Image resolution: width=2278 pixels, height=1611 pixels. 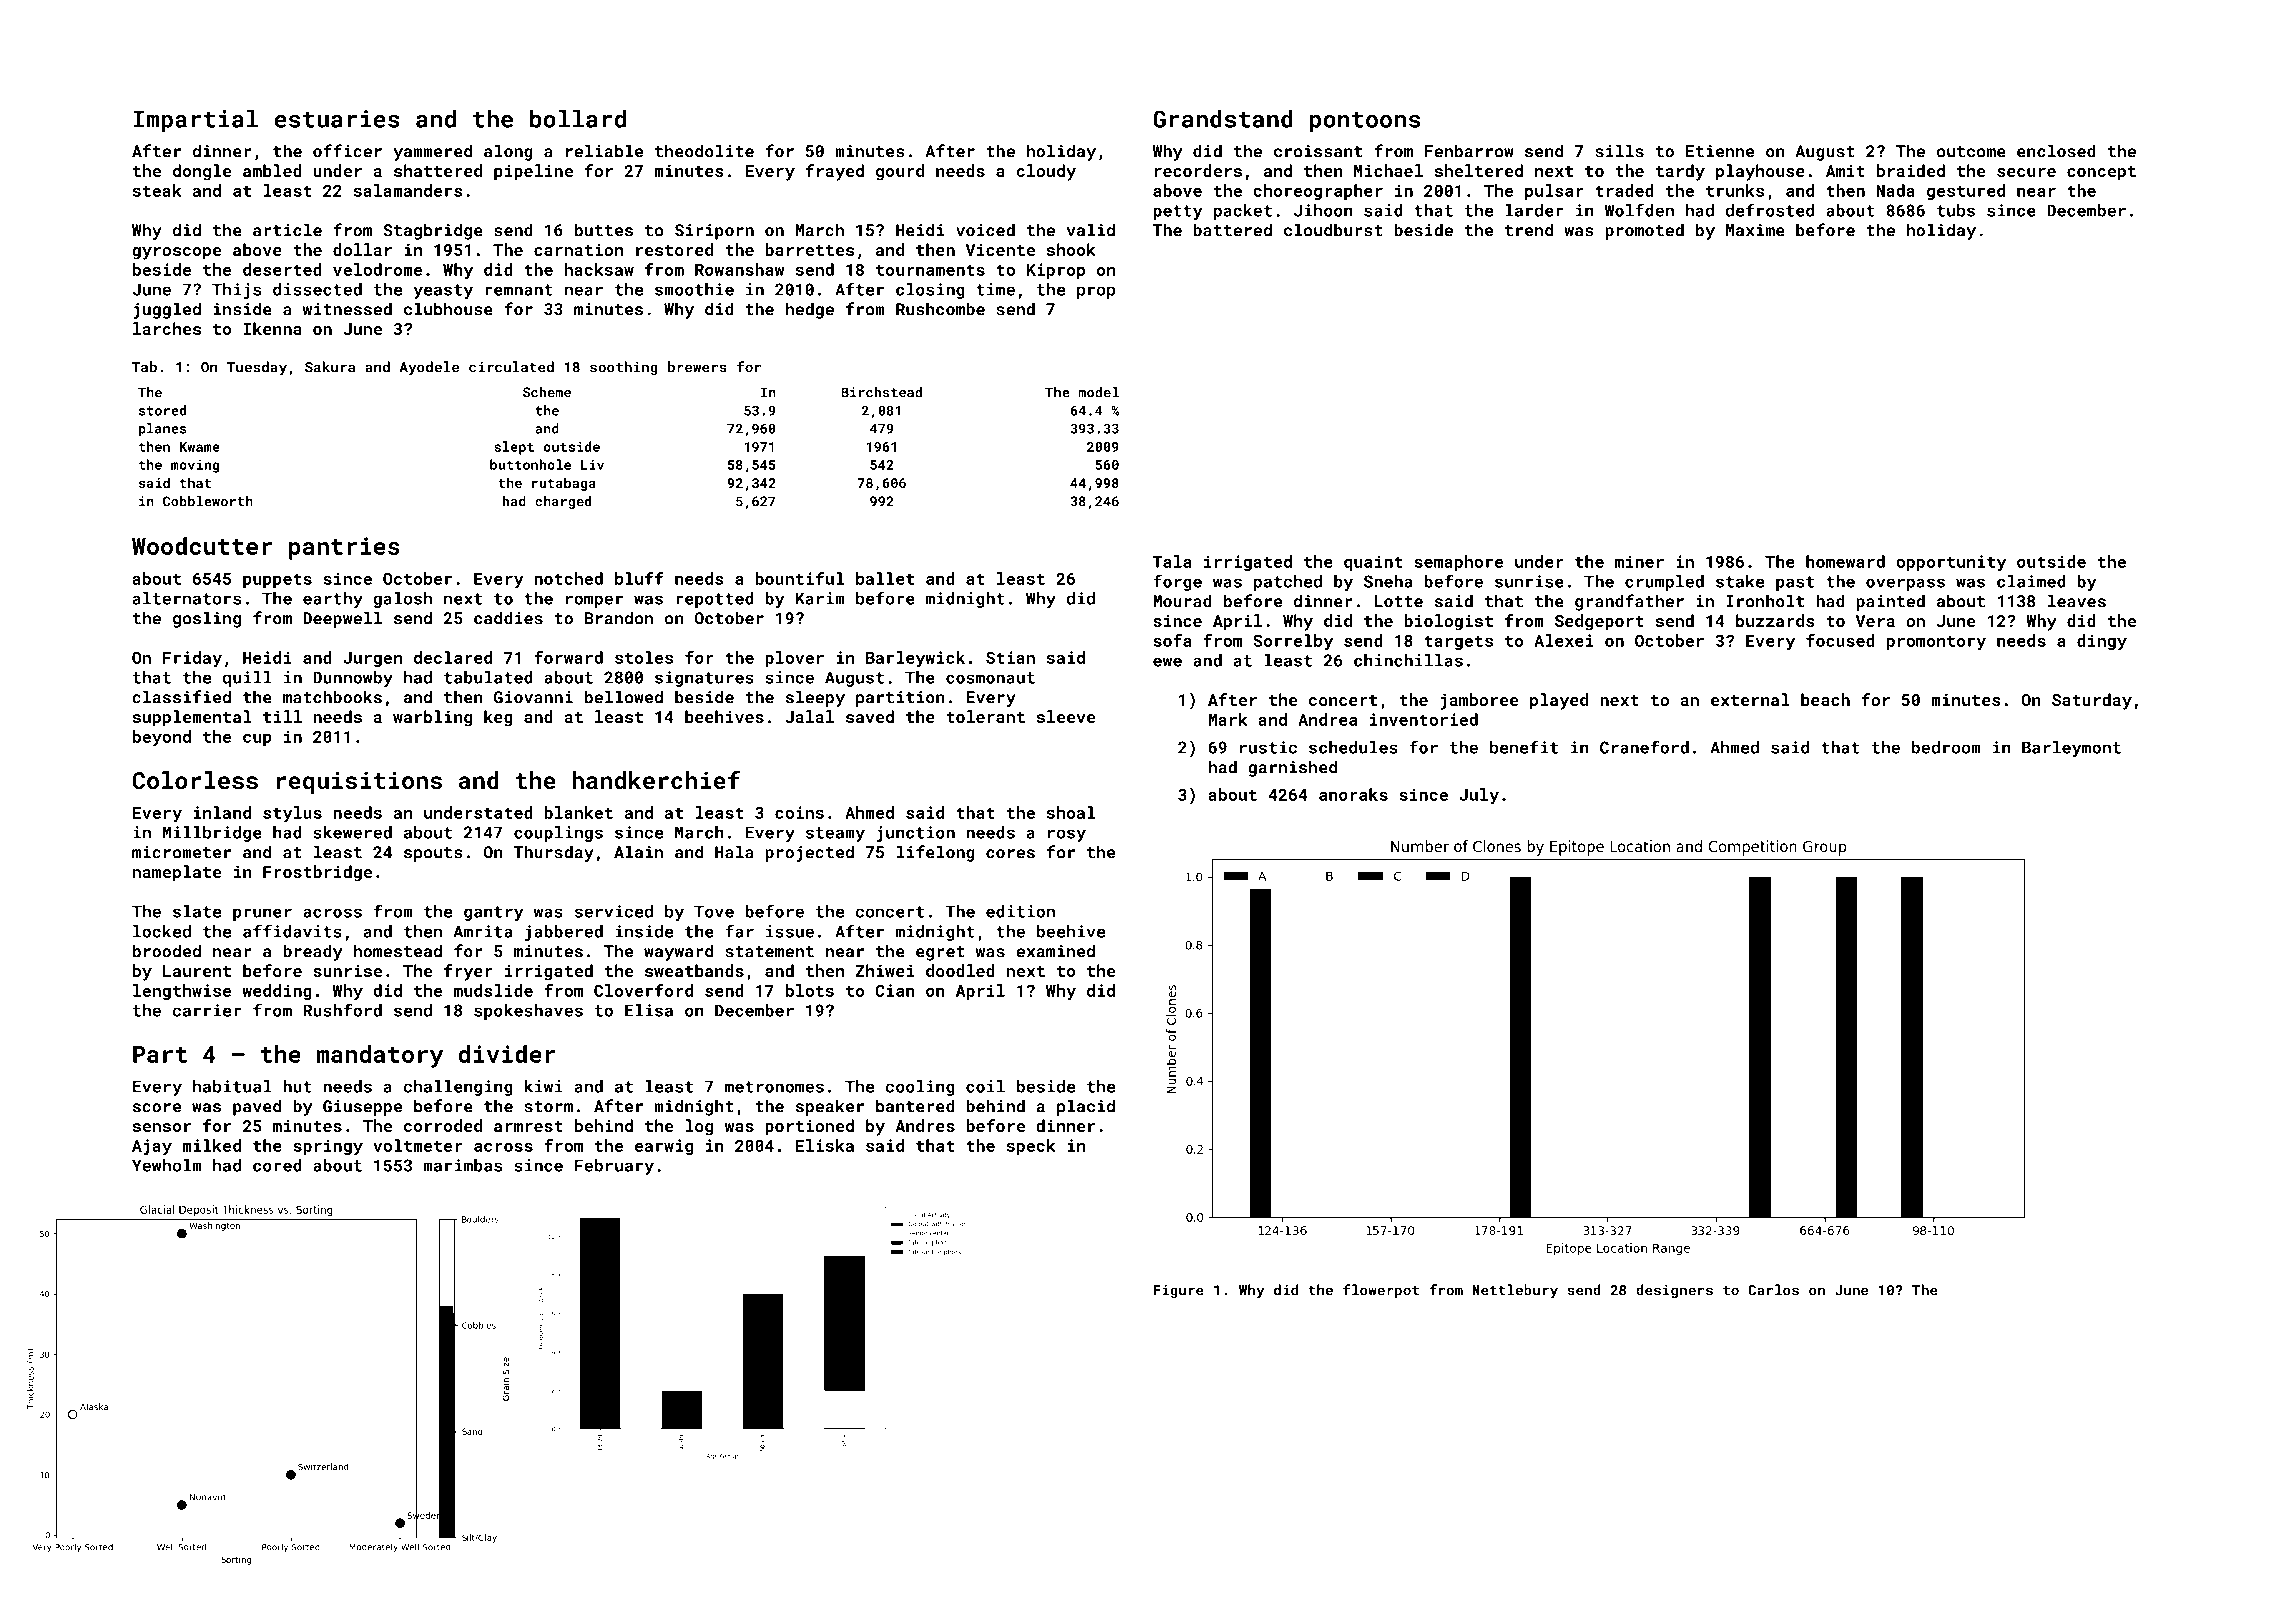 What do you see at coordinates (1773, 1290) in the screenshot?
I see `Carlos` at bounding box center [1773, 1290].
